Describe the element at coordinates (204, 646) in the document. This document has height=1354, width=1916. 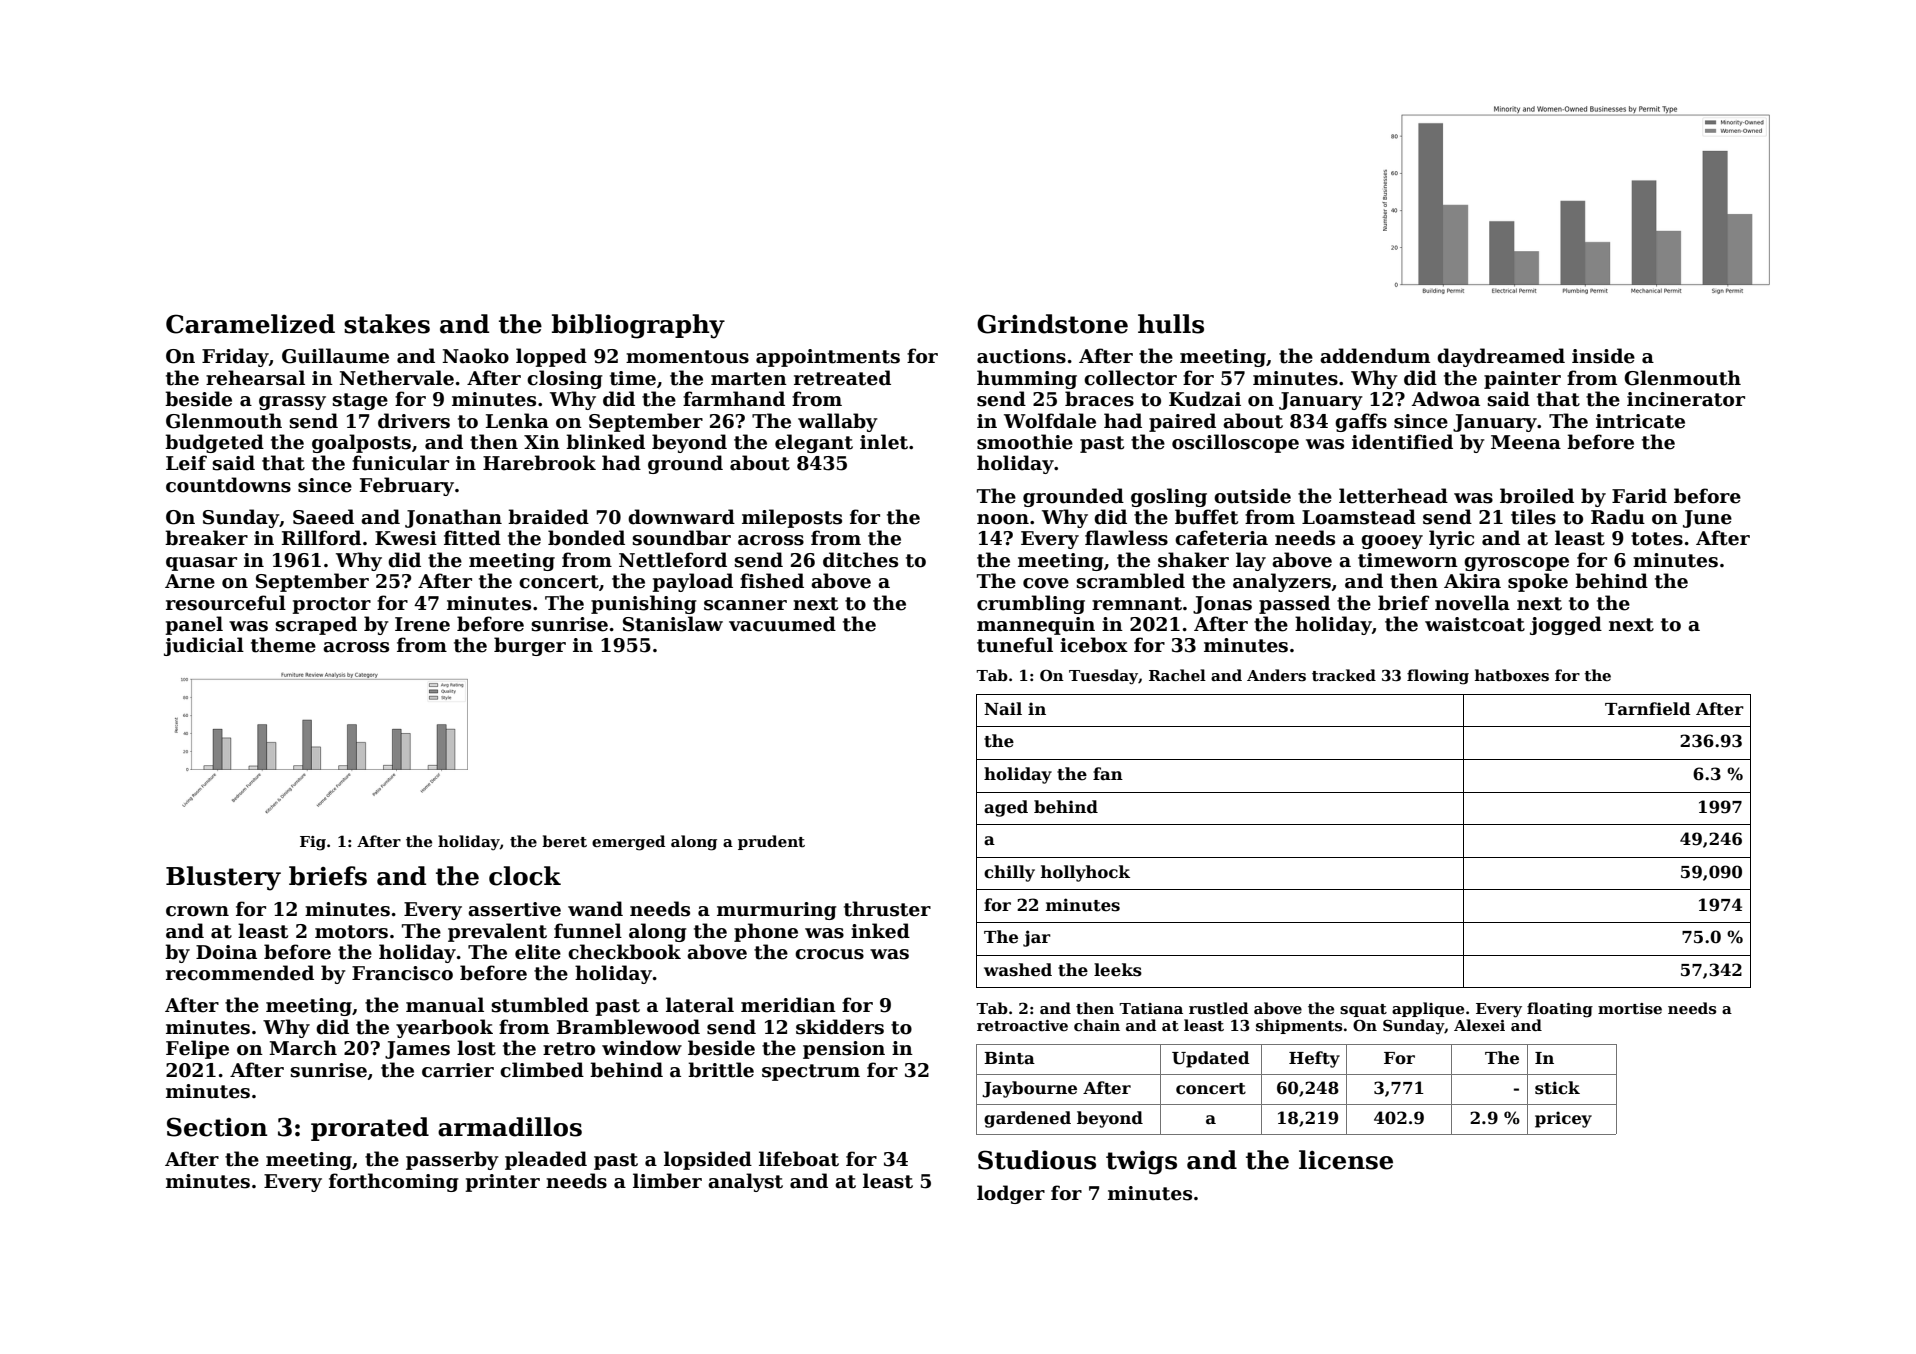
I see `judicial` at that location.
